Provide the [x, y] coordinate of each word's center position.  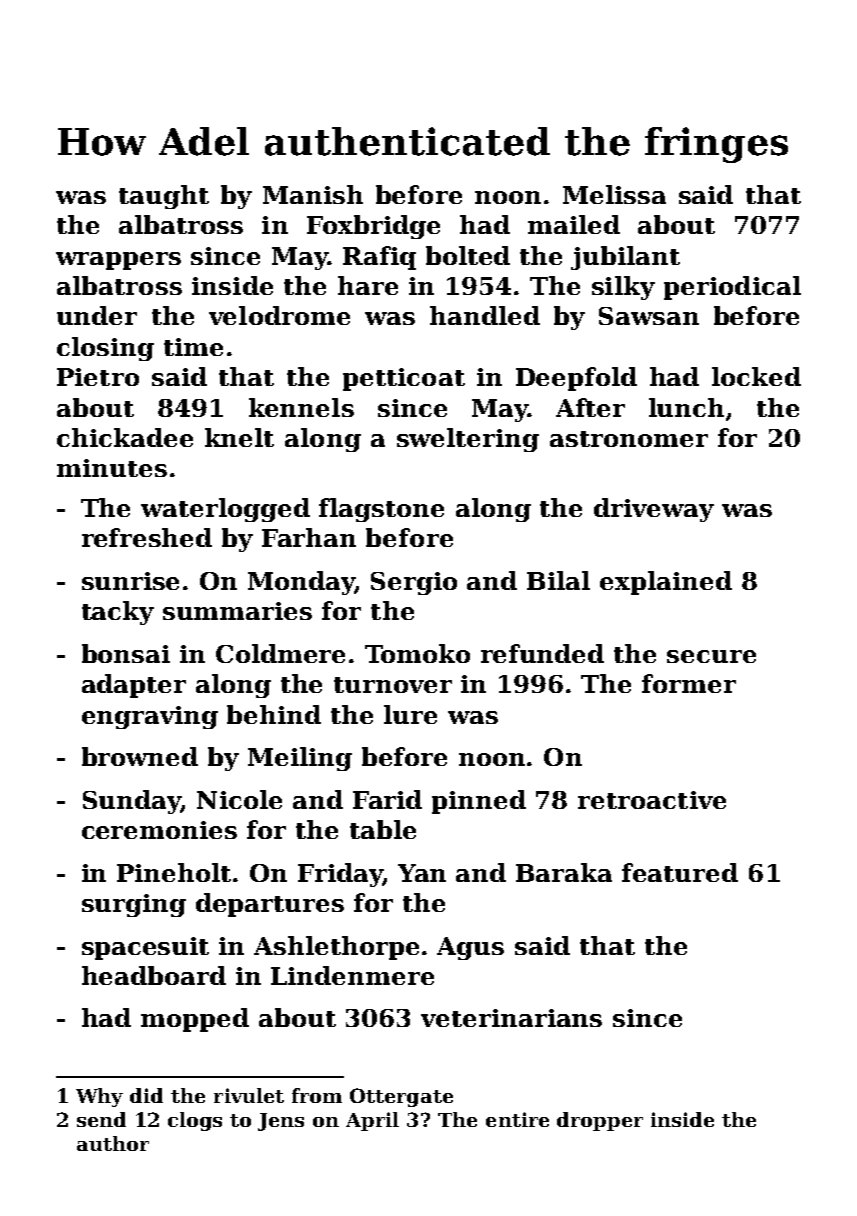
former [689, 683]
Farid [387, 799]
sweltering [468, 440]
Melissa [614, 194]
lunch [686, 407]
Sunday [132, 802]
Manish [313, 194]
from [317, 1095]
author [113, 1143]
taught [164, 197]
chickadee [125, 437]
